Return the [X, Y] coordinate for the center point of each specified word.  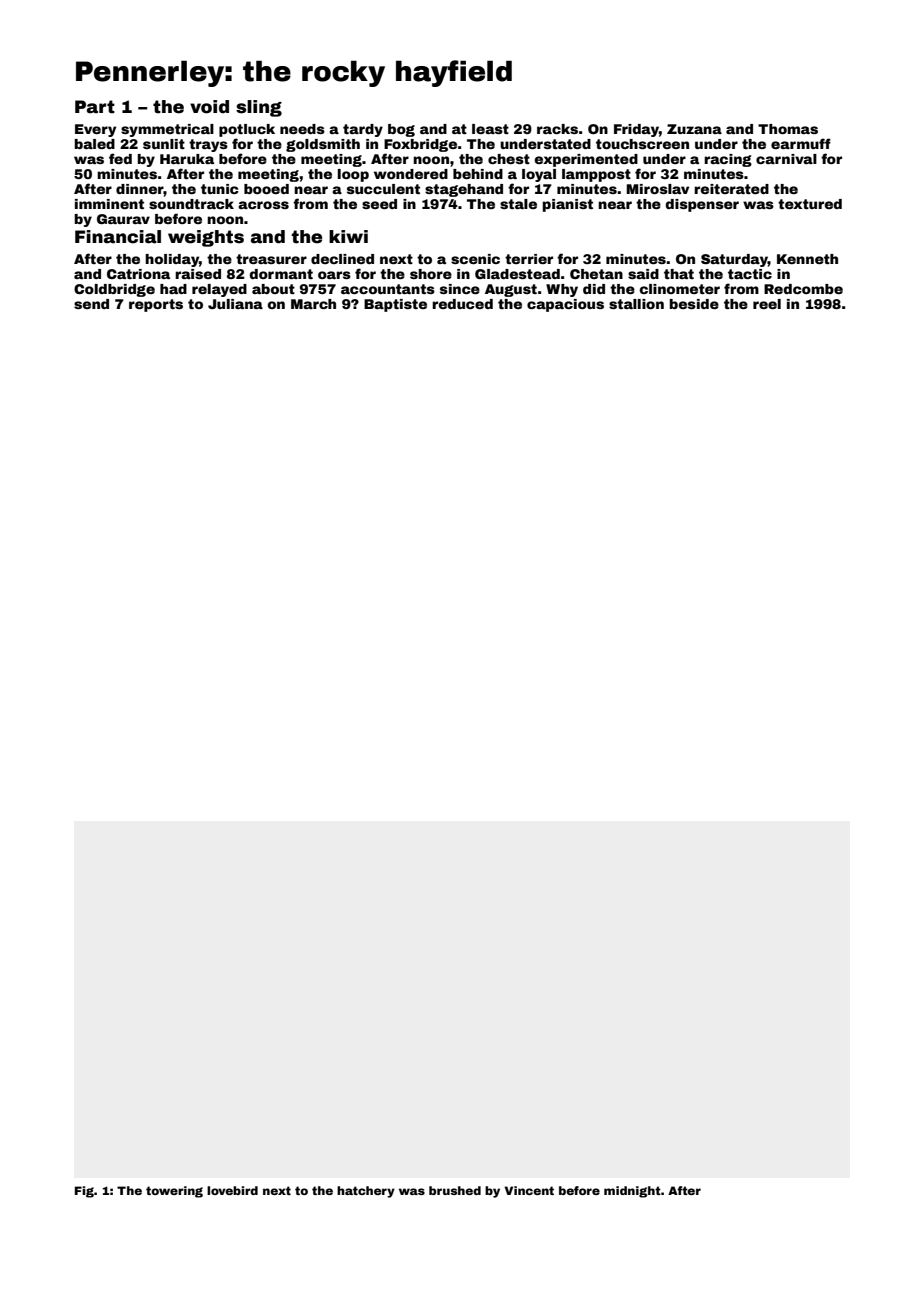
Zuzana [694, 129]
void [209, 107]
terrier [529, 259]
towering [174, 1192]
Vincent [529, 1190]
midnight [632, 1192]
